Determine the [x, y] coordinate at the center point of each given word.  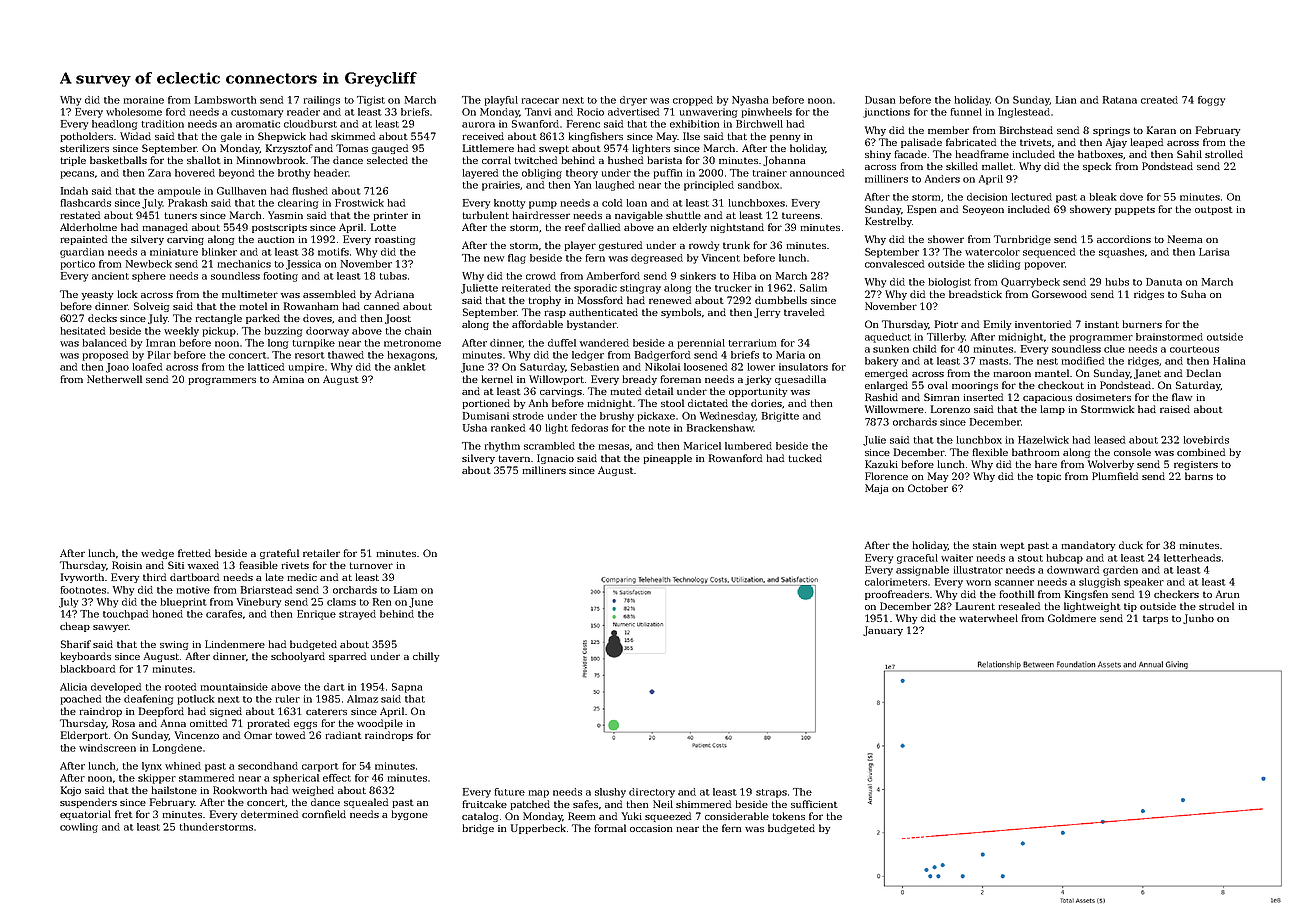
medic [302, 577]
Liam [405, 590]
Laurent [975, 606]
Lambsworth [225, 100]
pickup [219, 332]
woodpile [380, 724]
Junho [1198, 619]
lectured [1031, 197]
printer [390, 216]
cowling [79, 828]
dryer [633, 101]
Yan [582, 185]
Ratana [1120, 100]
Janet [1147, 374]
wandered [604, 343]
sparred [347, 657]
